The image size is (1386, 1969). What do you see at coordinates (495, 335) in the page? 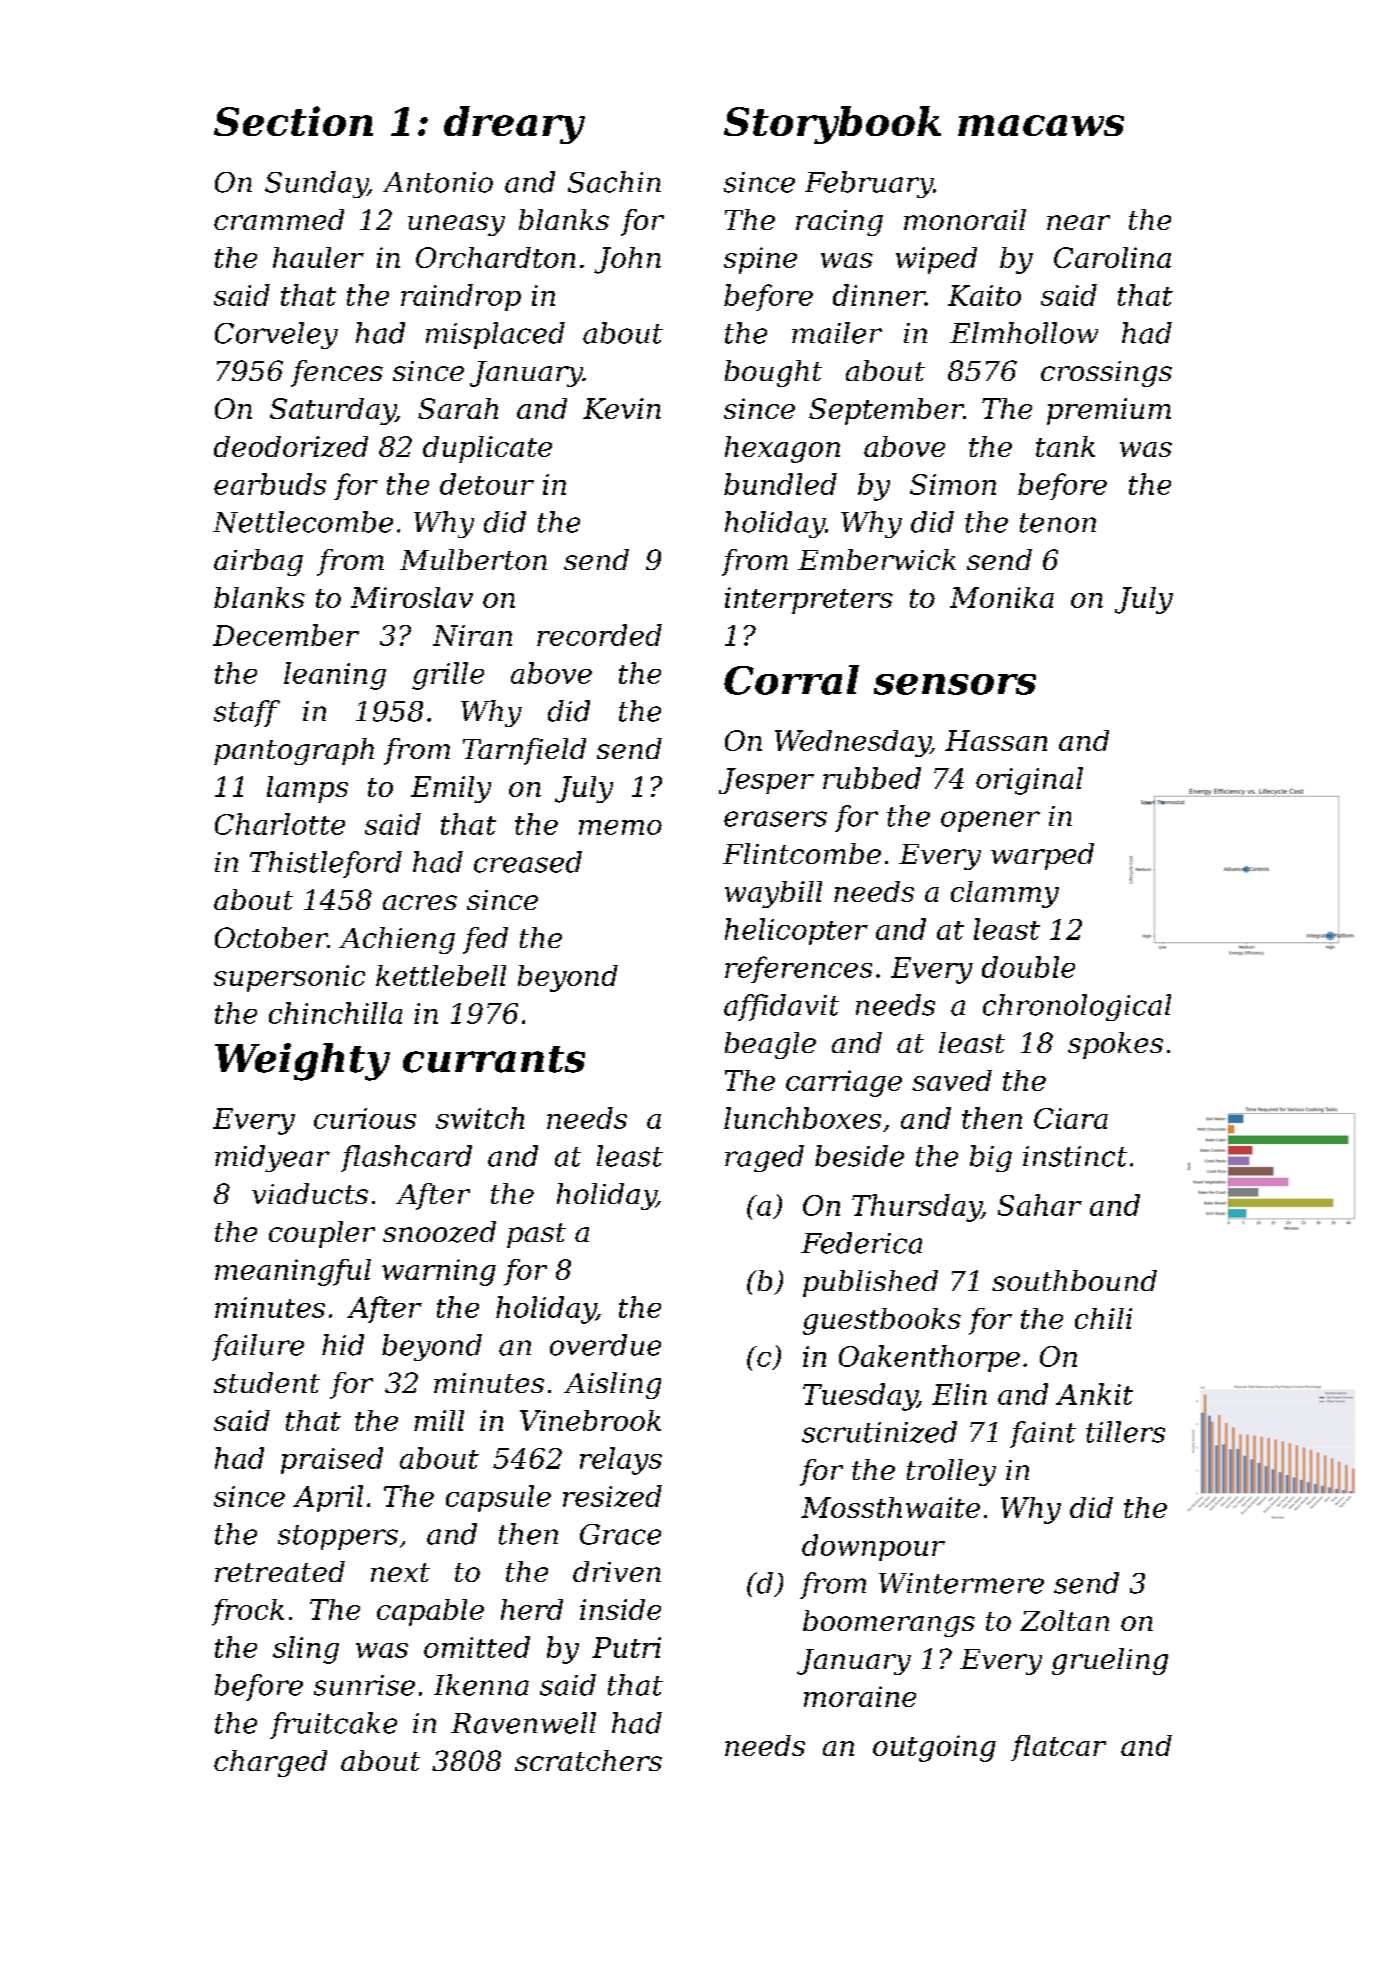
I see `misplaced` at bounding box center [495, 335].
